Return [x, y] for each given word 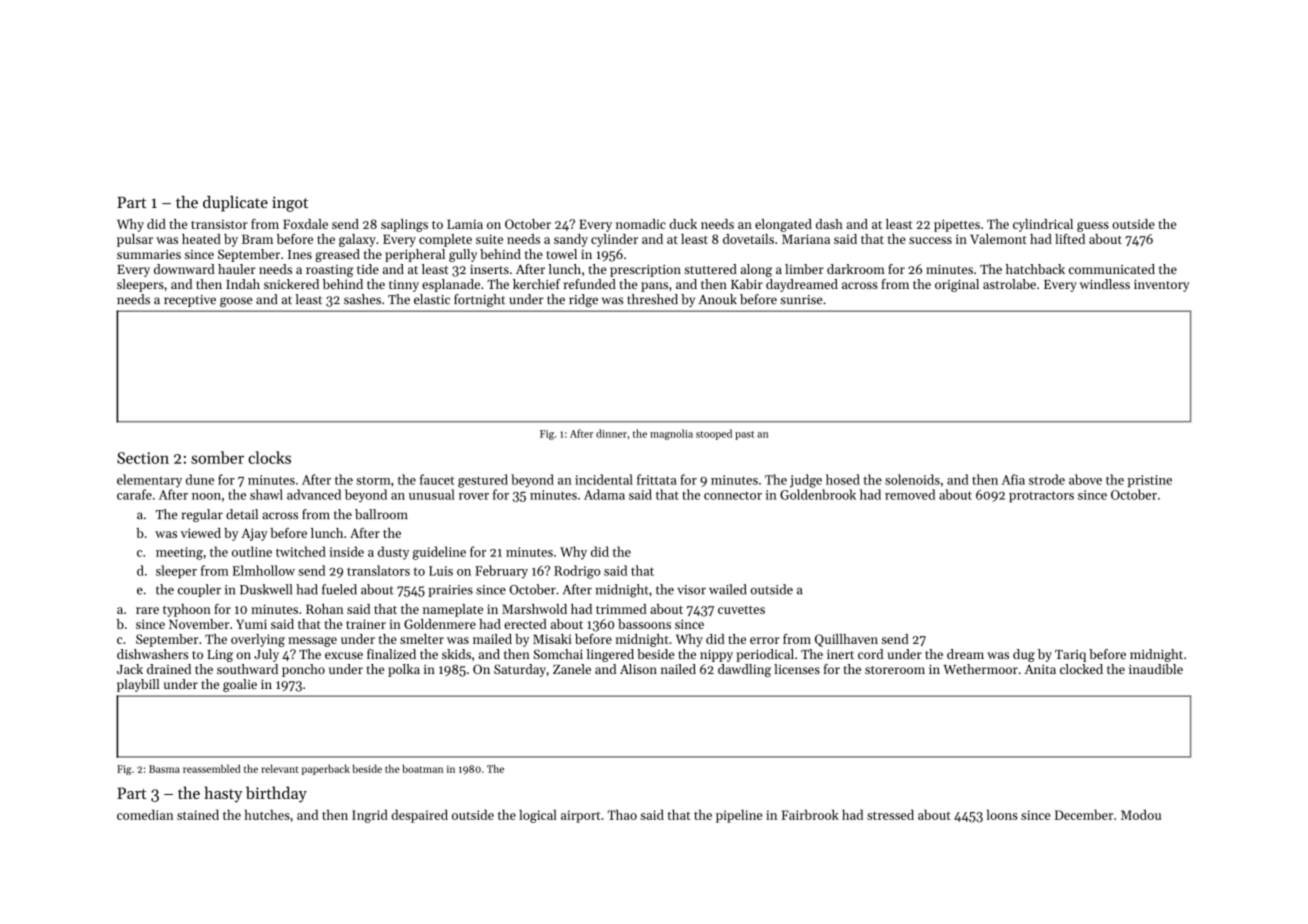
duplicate [235, 204]
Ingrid [370, 816]
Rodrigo [577, 572]
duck [683, 224]
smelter [422, 639]
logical [538, 816]
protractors [1041, 496]
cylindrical [1043, 225]
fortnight [479, 300]
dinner [611, 433]
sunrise [801, 300]
